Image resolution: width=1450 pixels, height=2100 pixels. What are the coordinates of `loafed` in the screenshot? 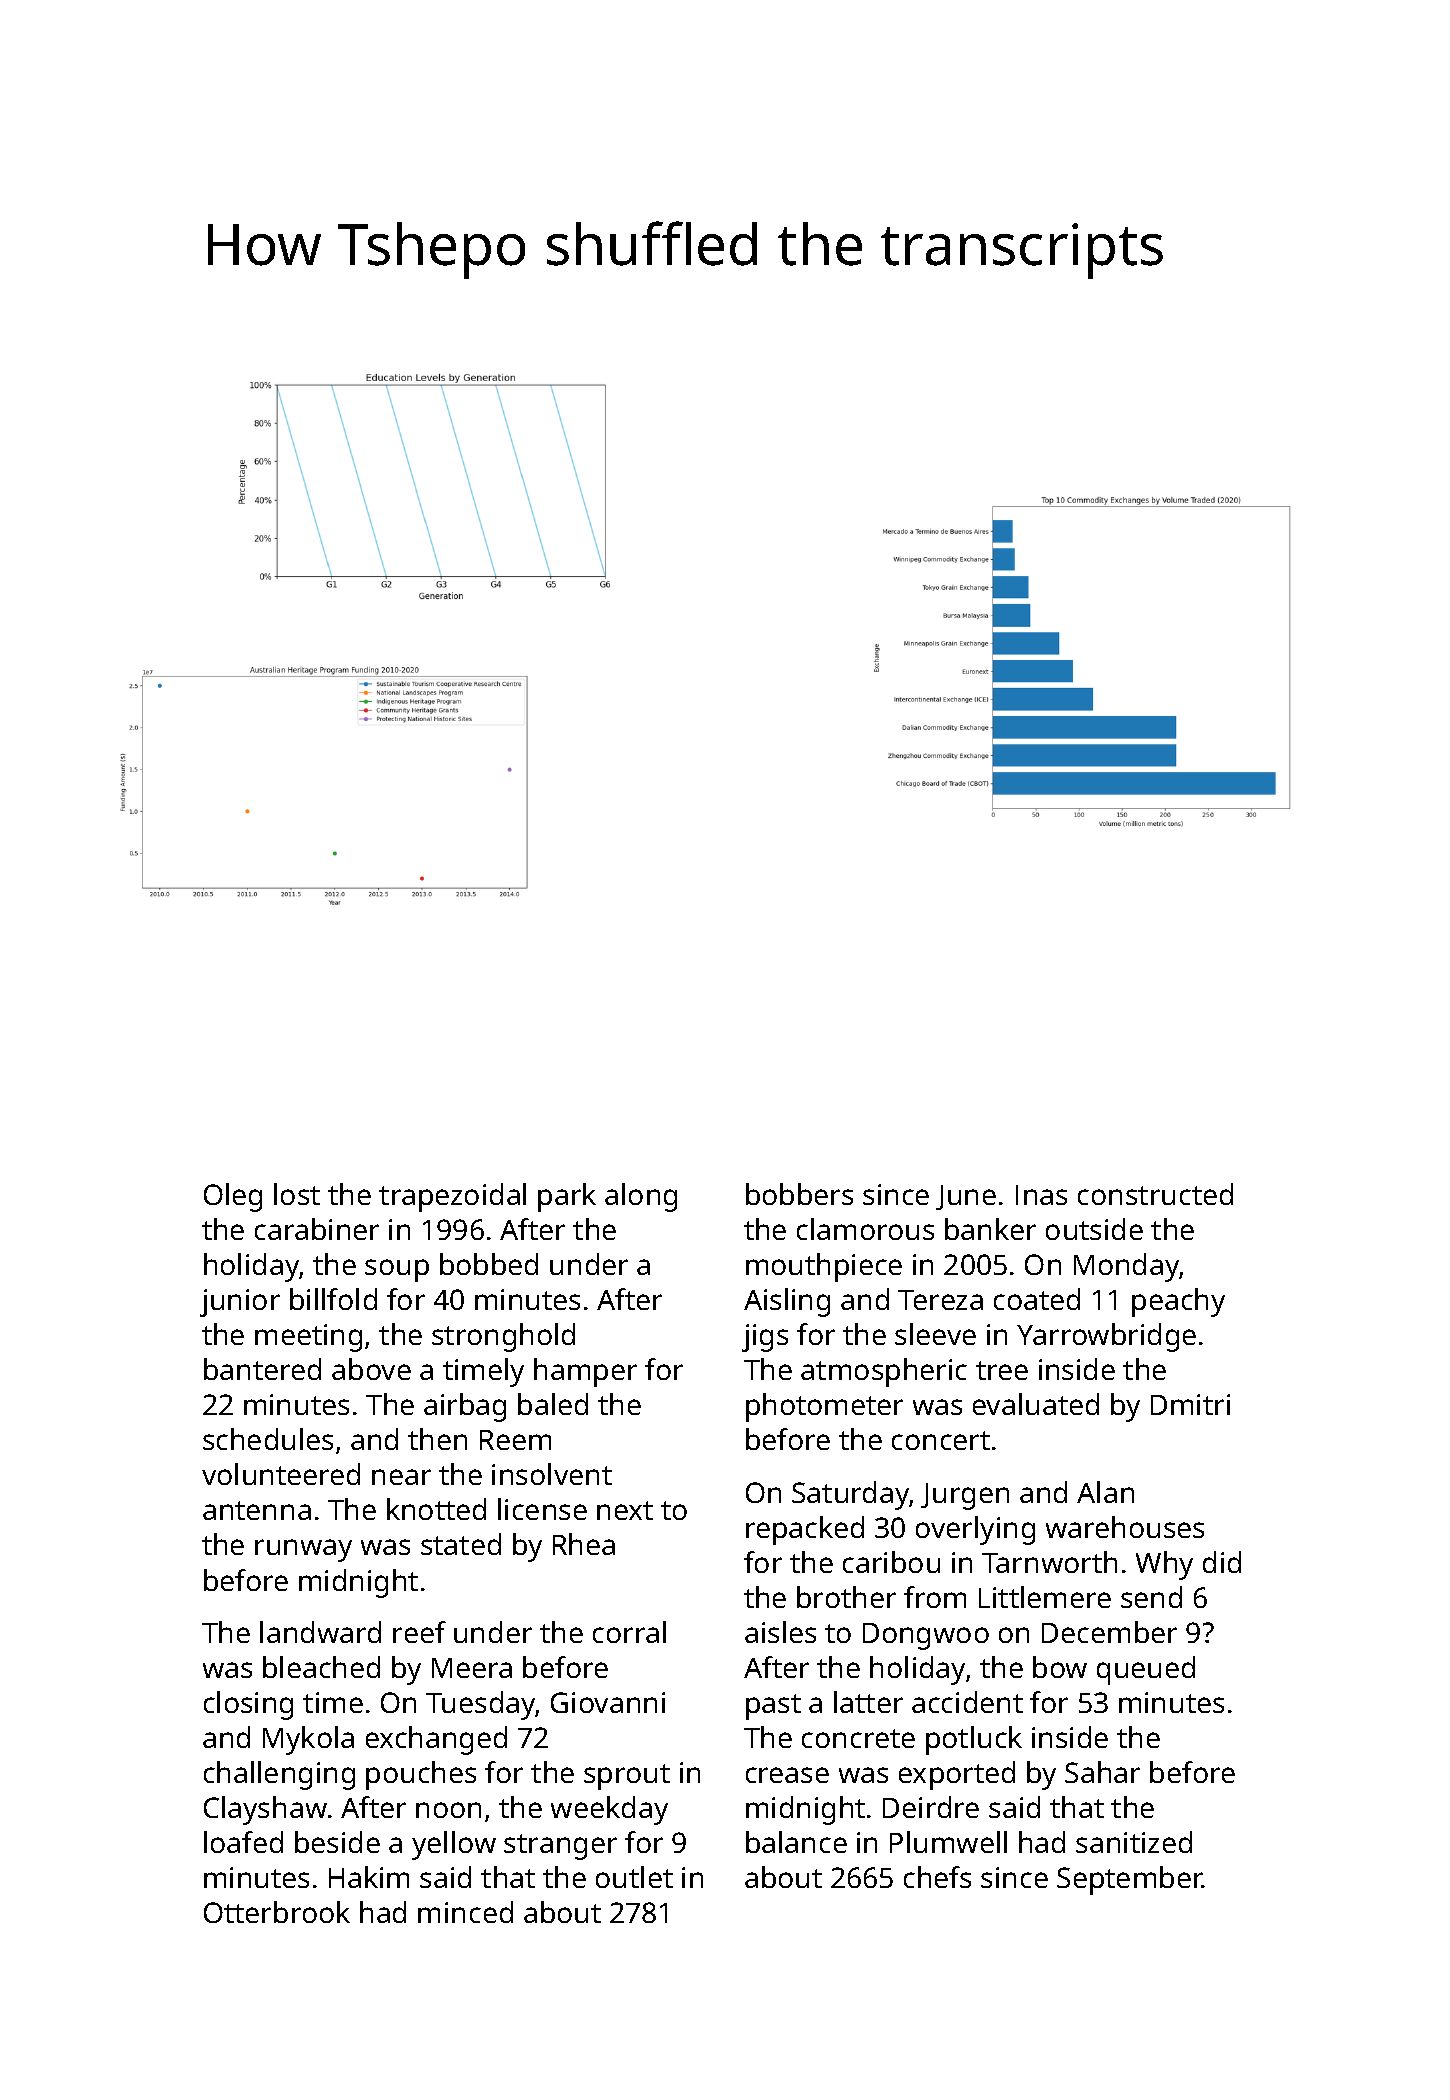 It's located at (243, 1842).
